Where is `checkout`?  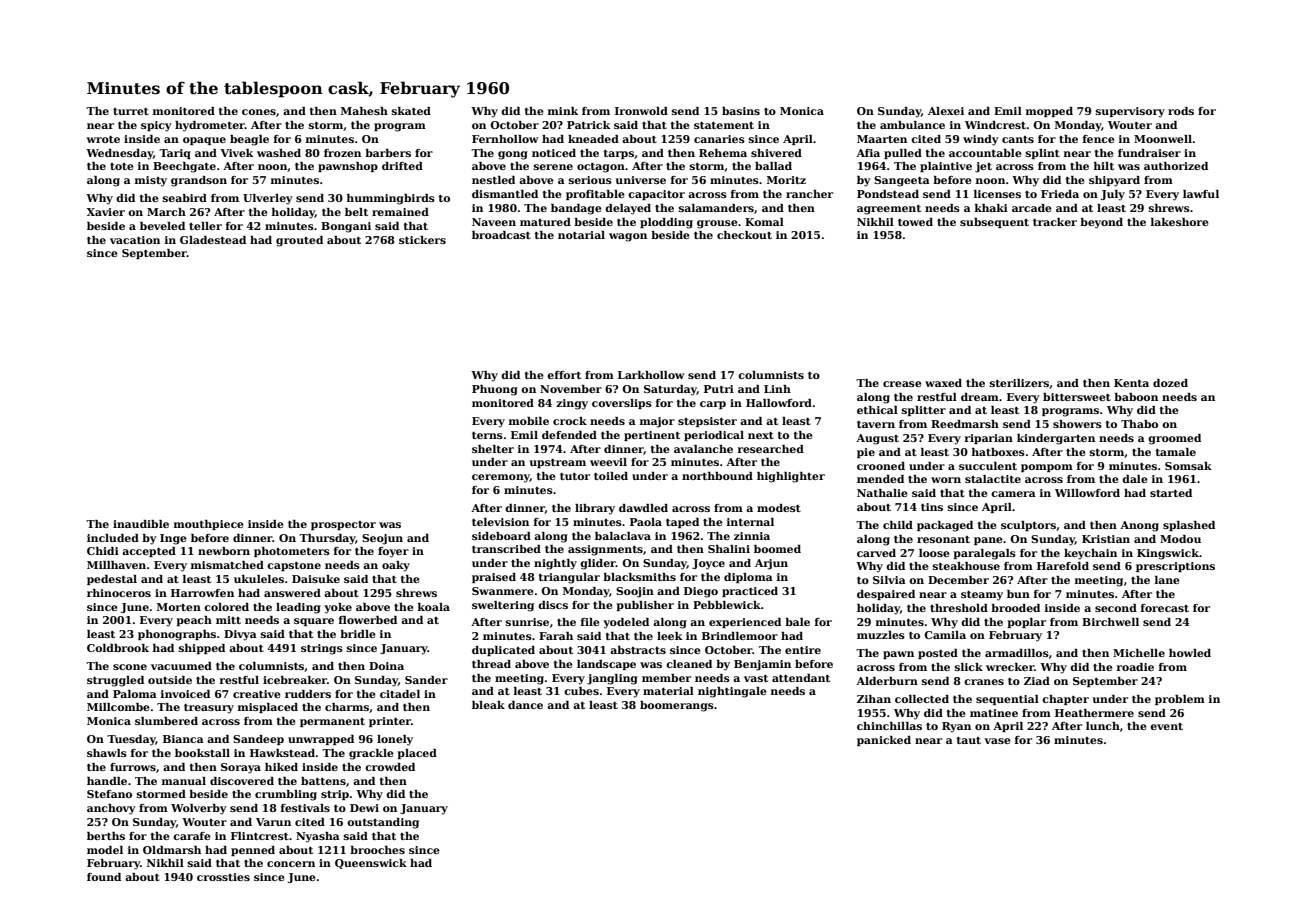
checkout is located at coordinates (744, 235).
